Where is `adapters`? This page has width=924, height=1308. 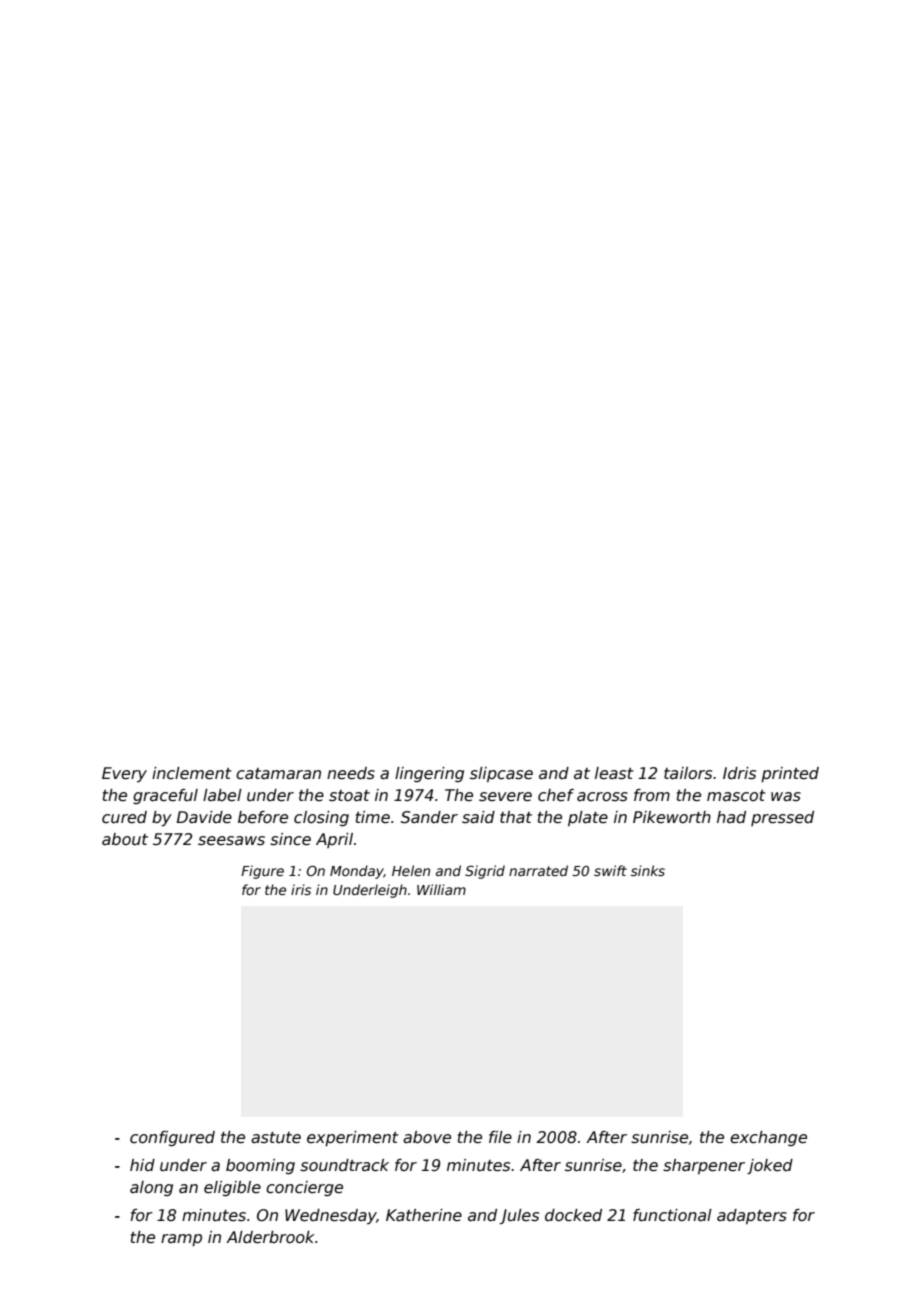
adapters is located at coordinates (752, 1216).
